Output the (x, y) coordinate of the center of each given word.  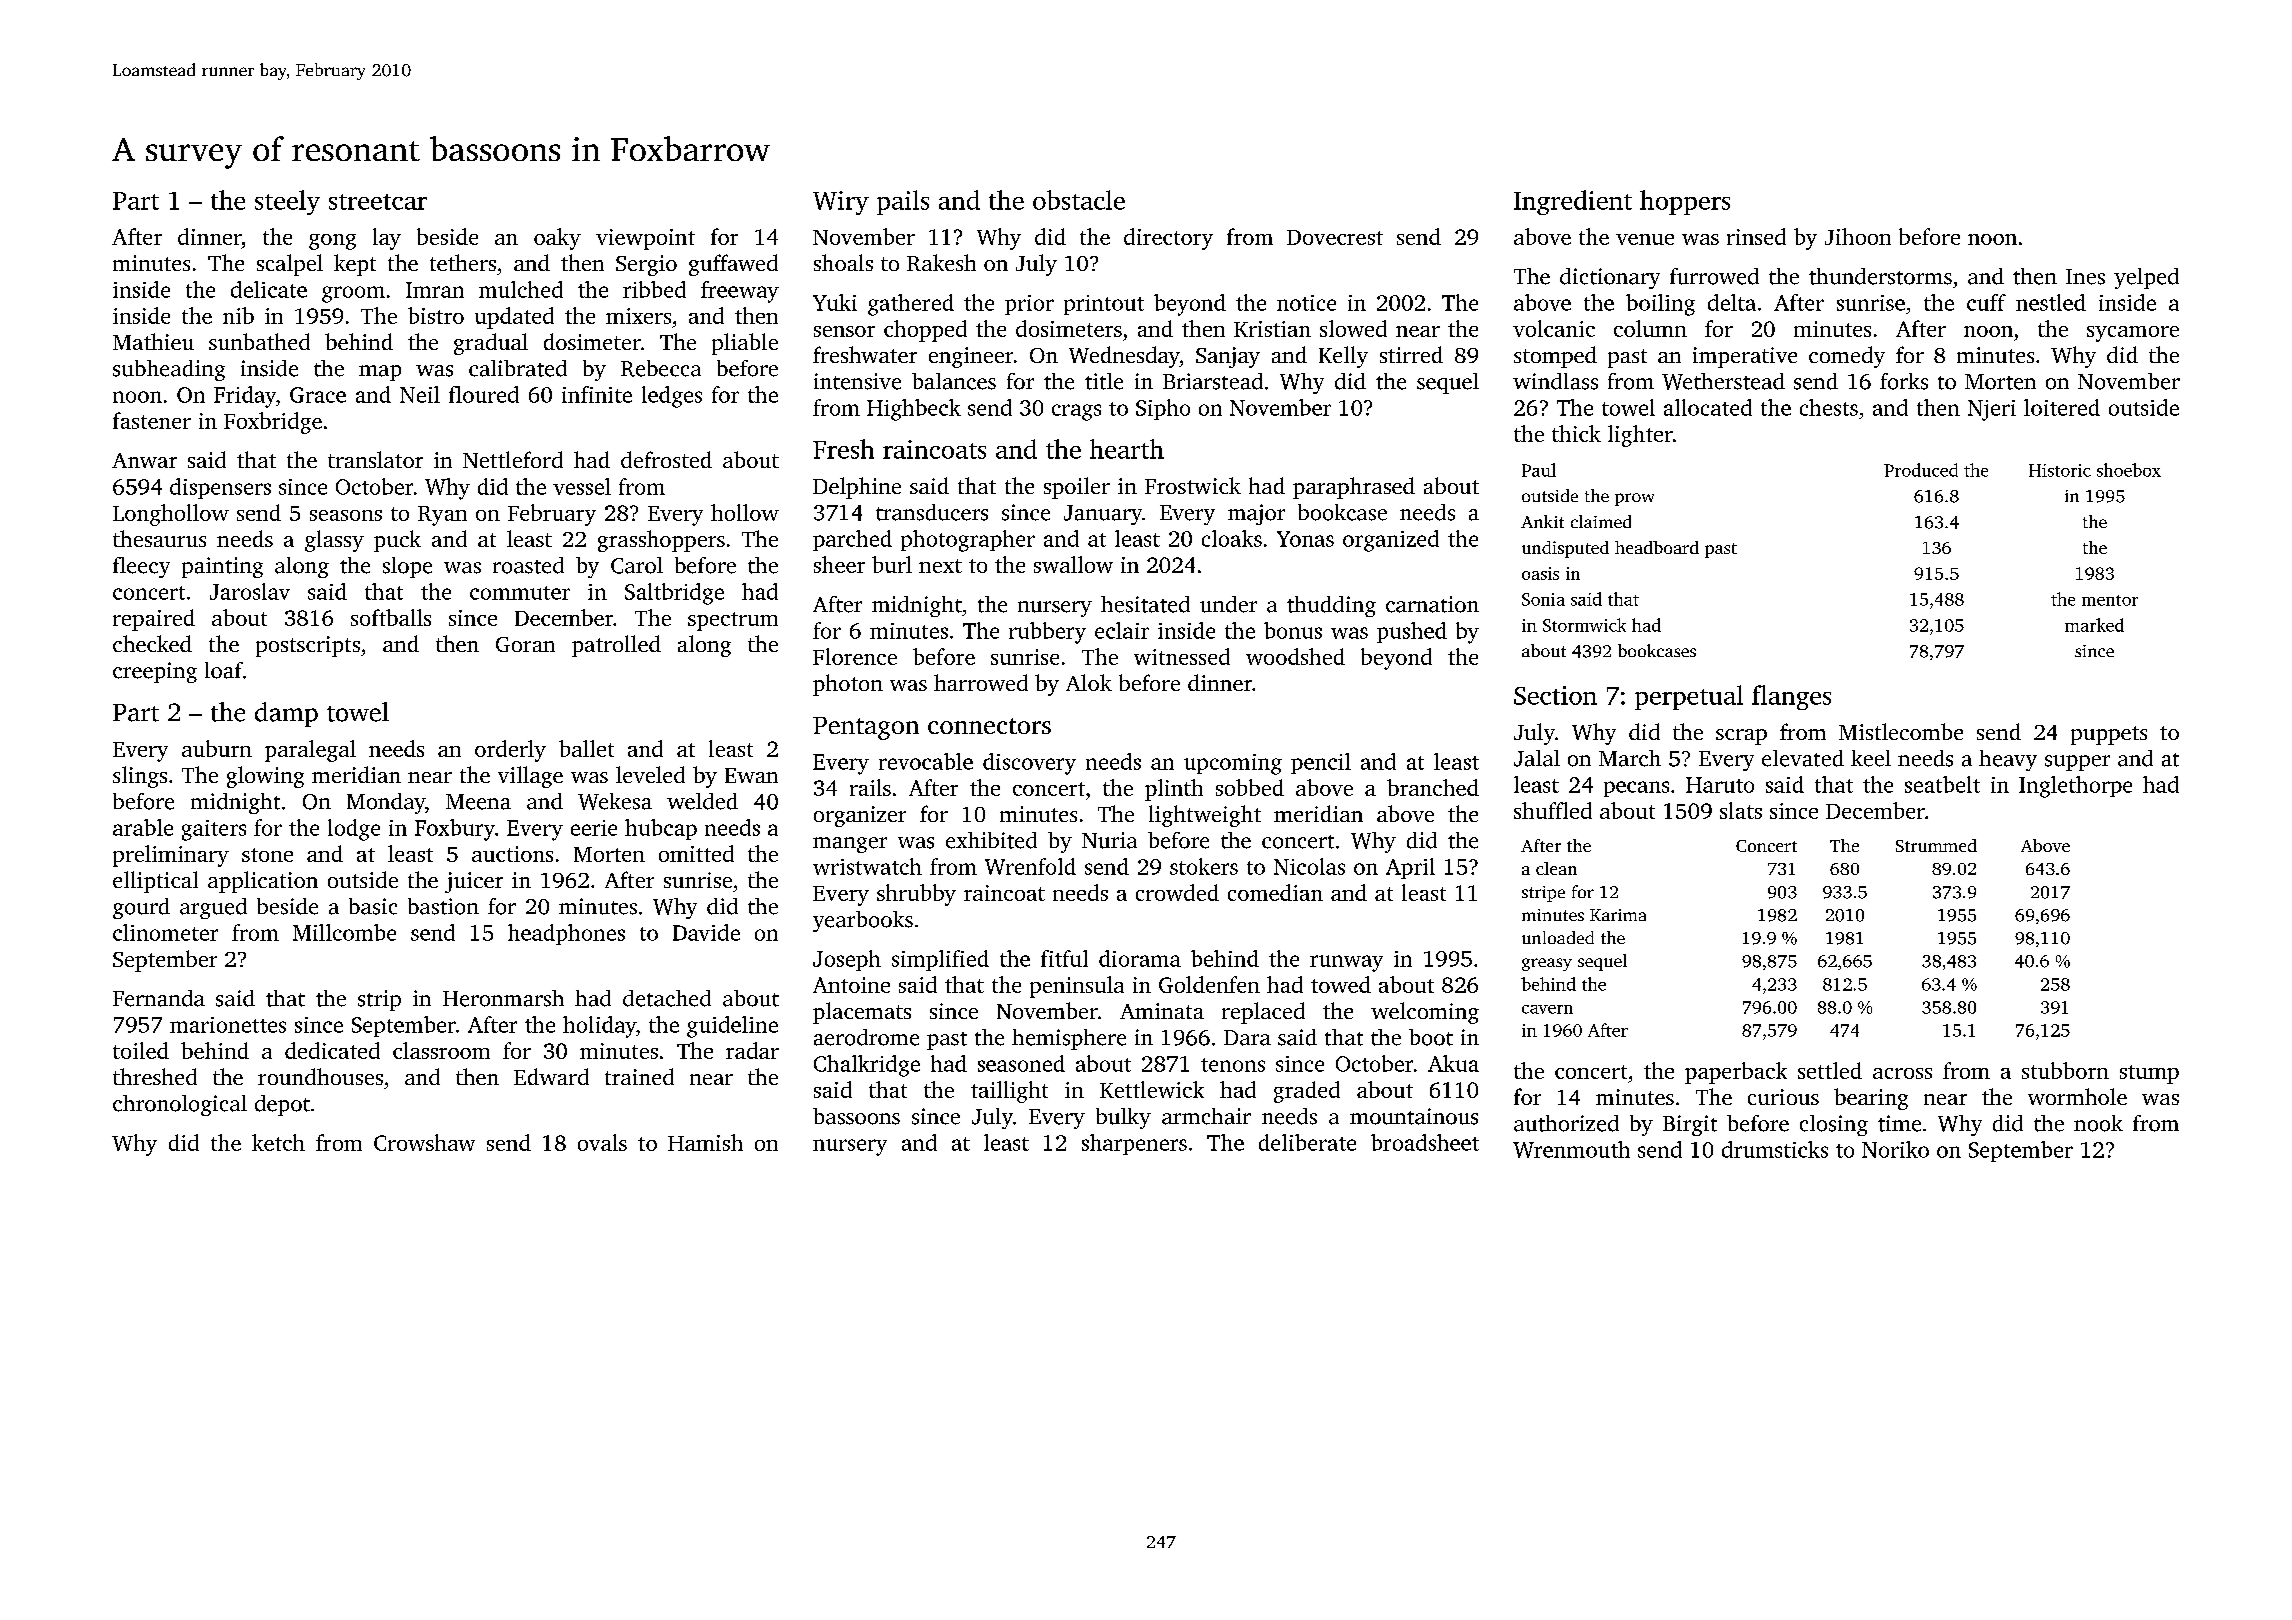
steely (287, 202)
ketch (278, 1142)
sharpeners (1134, 1144)
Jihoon (1858, 236)
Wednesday (1124, 357)
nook (2098, 1123)
